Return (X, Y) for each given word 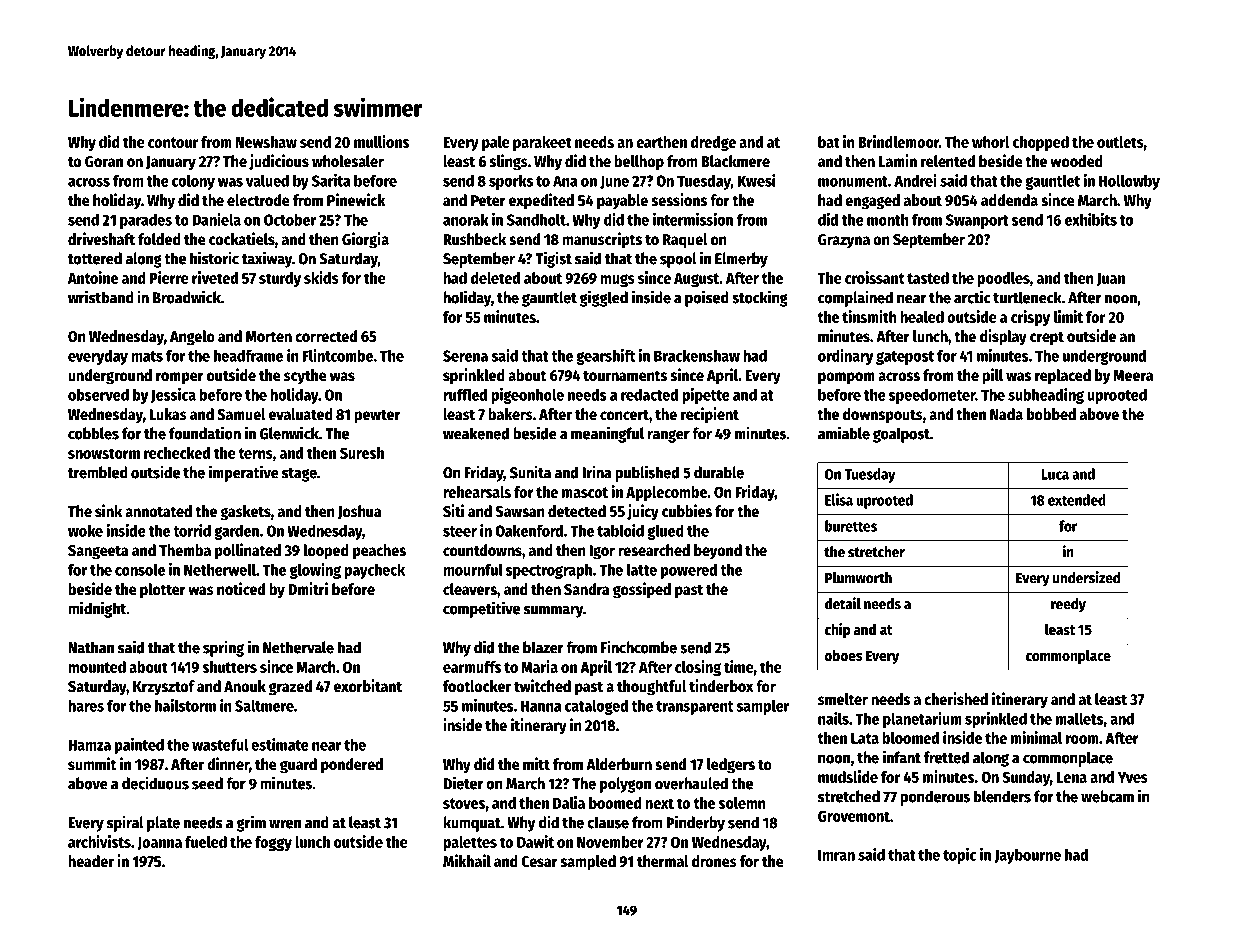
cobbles (93, 433)
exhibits (1091, 219)
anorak (465, 220)
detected (577, 511)
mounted (97, 667)
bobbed (1051, 414)
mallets (1080, 718)
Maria (539, 666)
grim (251, 823)
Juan (1111, 280)
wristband (101, 297)
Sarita (331, 180)
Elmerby (741, 260)
